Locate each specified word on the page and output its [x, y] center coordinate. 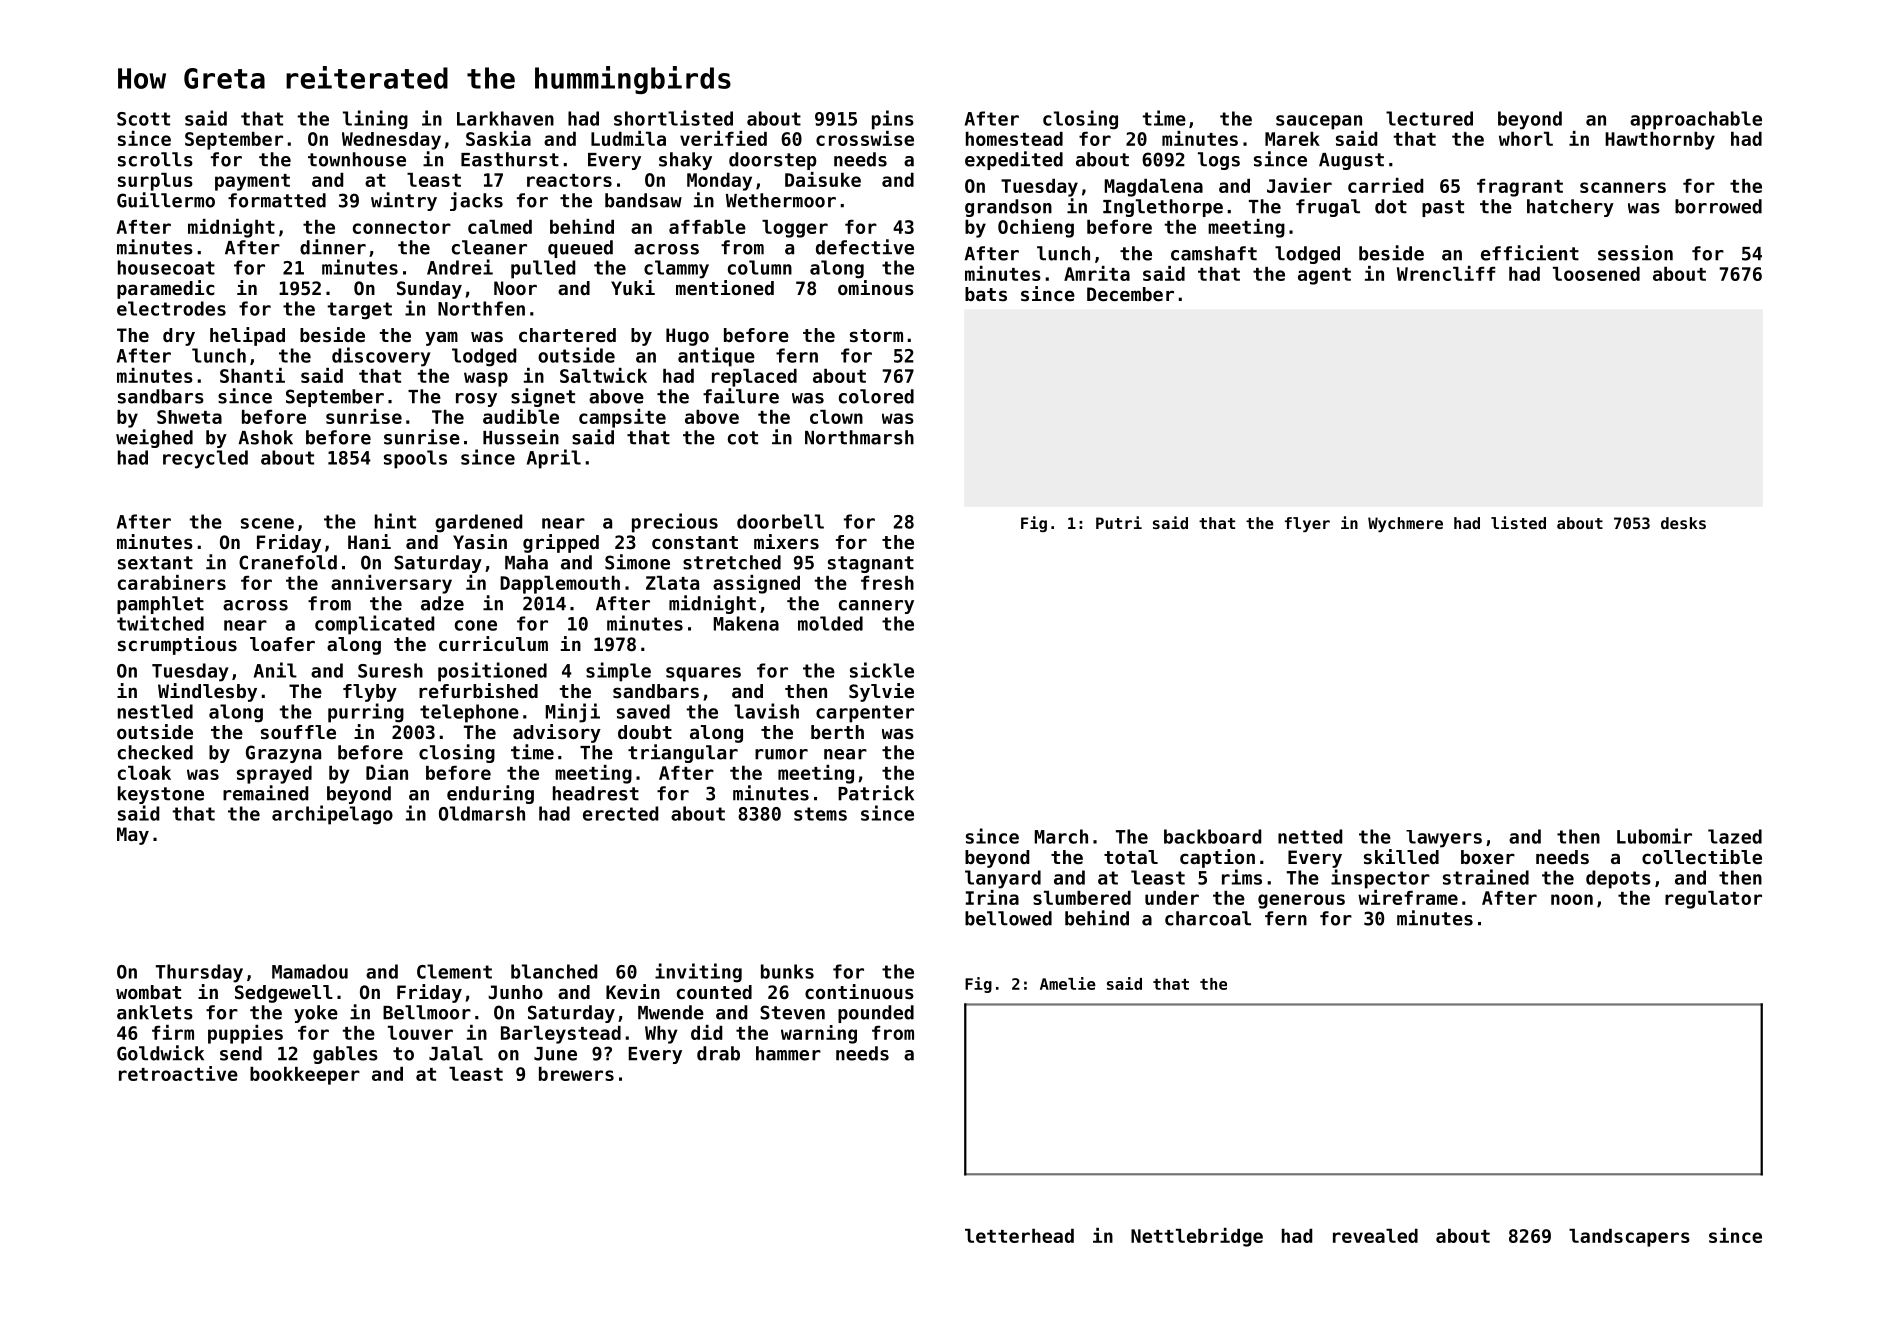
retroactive [178, 1073]
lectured [1429, 118]
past [1443, 208]
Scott [143, 119]
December [1130, 294]
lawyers [1444, 839]
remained [265, 793]
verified [723, 138]
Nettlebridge [1197, 1237]
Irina [992, 897]
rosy [476, 400]
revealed [1375, 1236]
